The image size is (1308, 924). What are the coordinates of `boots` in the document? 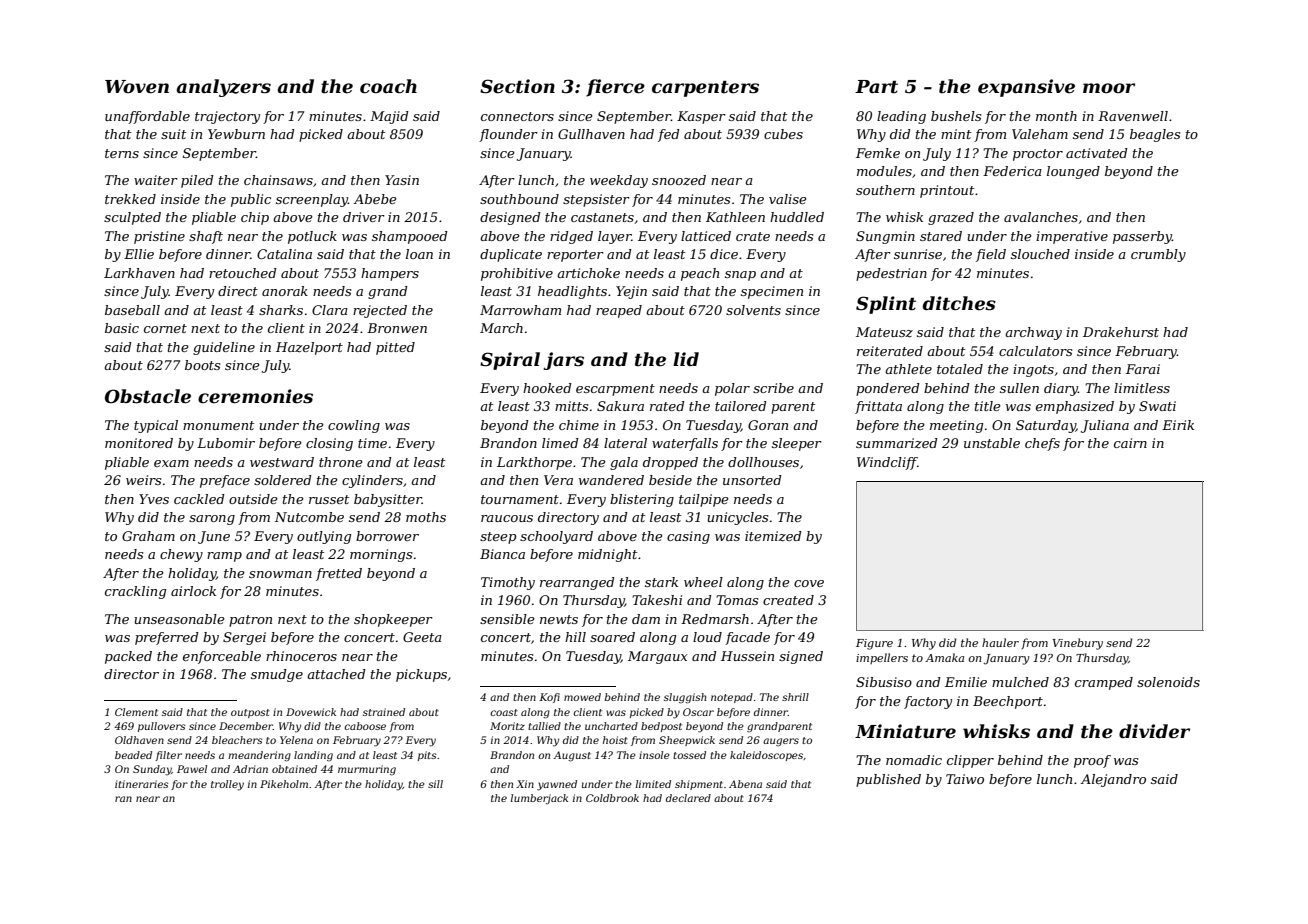 It's located at (202, 365).
